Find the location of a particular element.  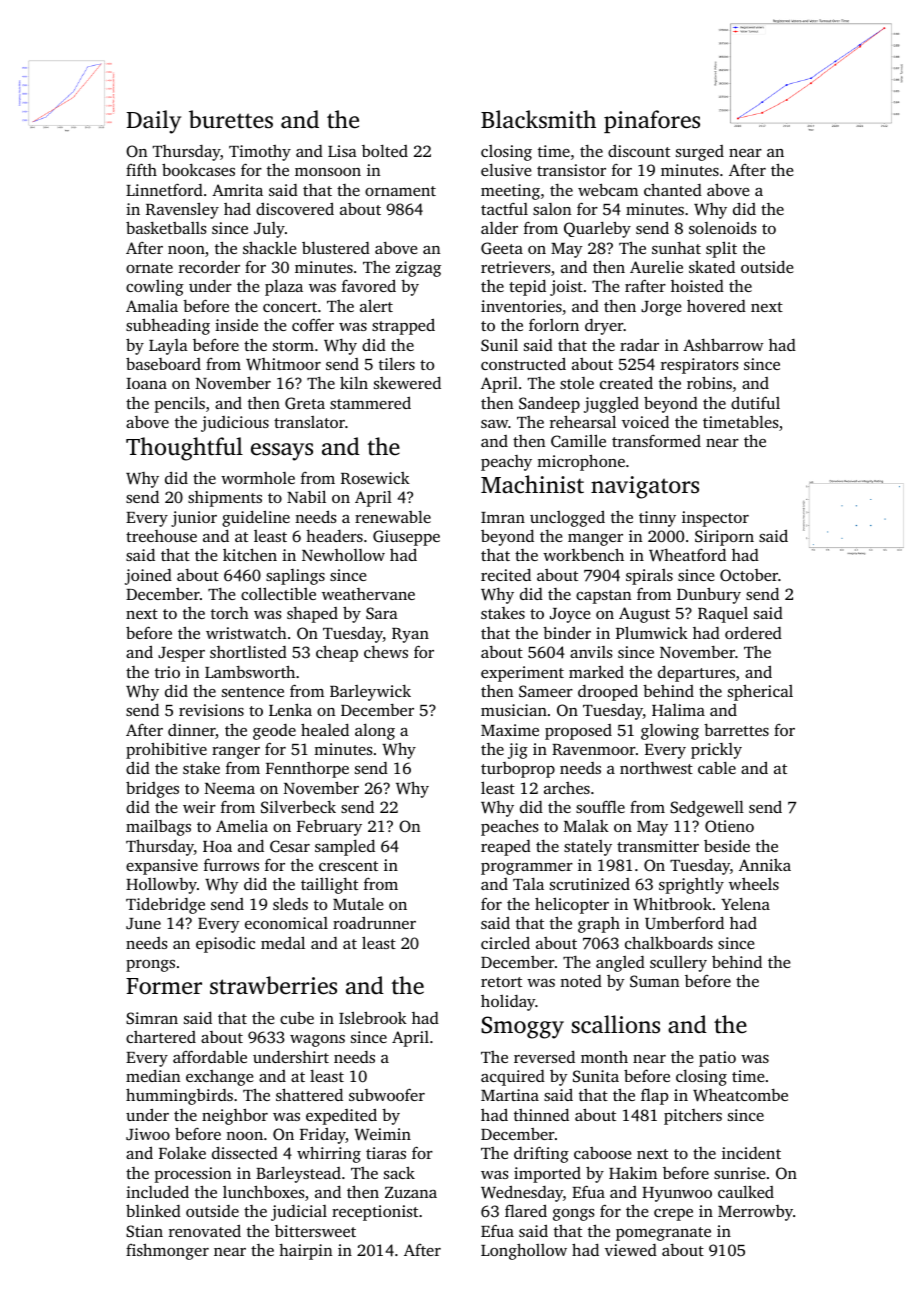

zigzag is located at coordinates (418, 269).
